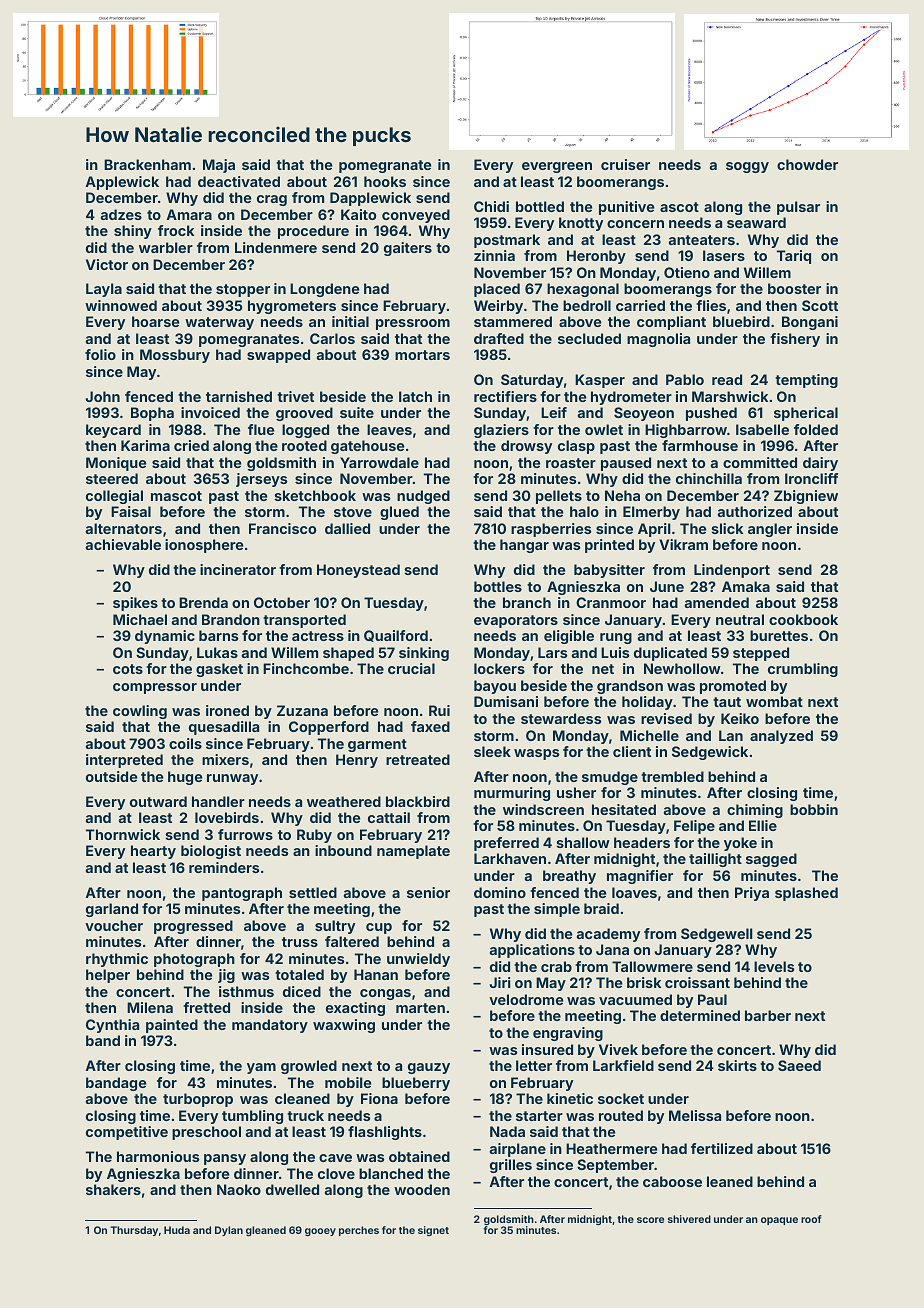  I want to click on competitive, so click(127, 1133).
